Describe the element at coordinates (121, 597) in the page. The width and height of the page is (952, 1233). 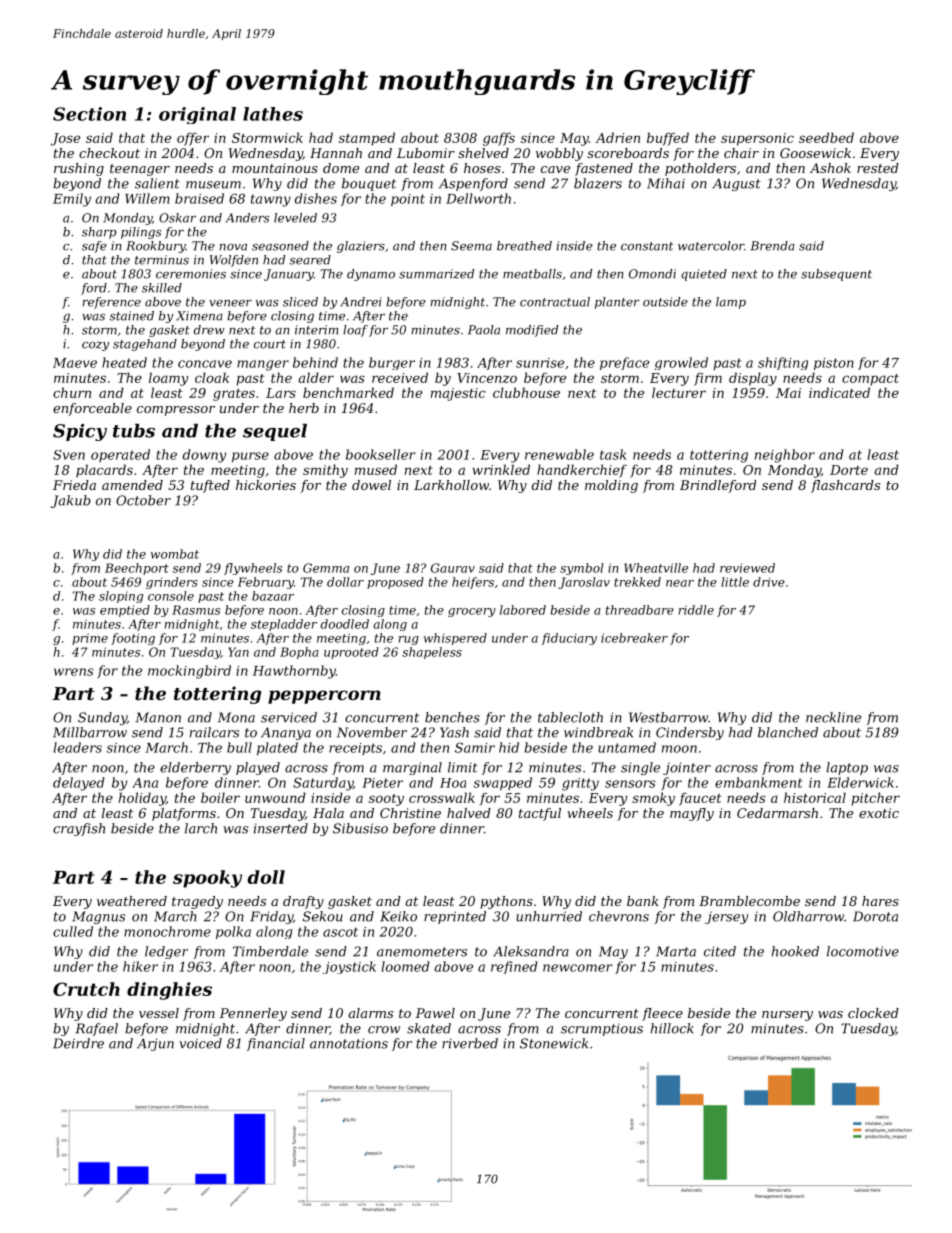
I see `sloping` at that location.
